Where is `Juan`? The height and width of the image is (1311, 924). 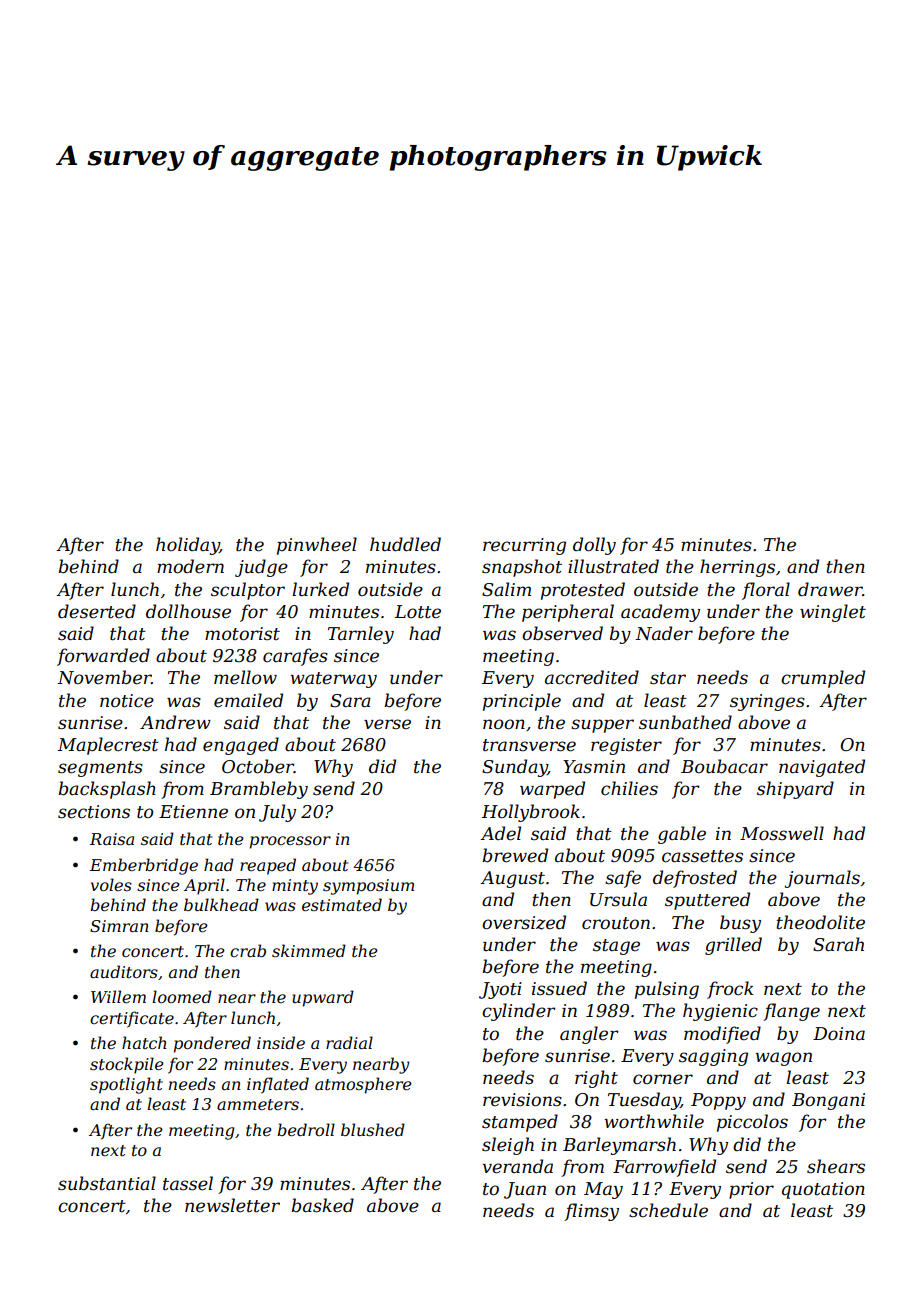 Juan is located at coordinates (525, 1190).
